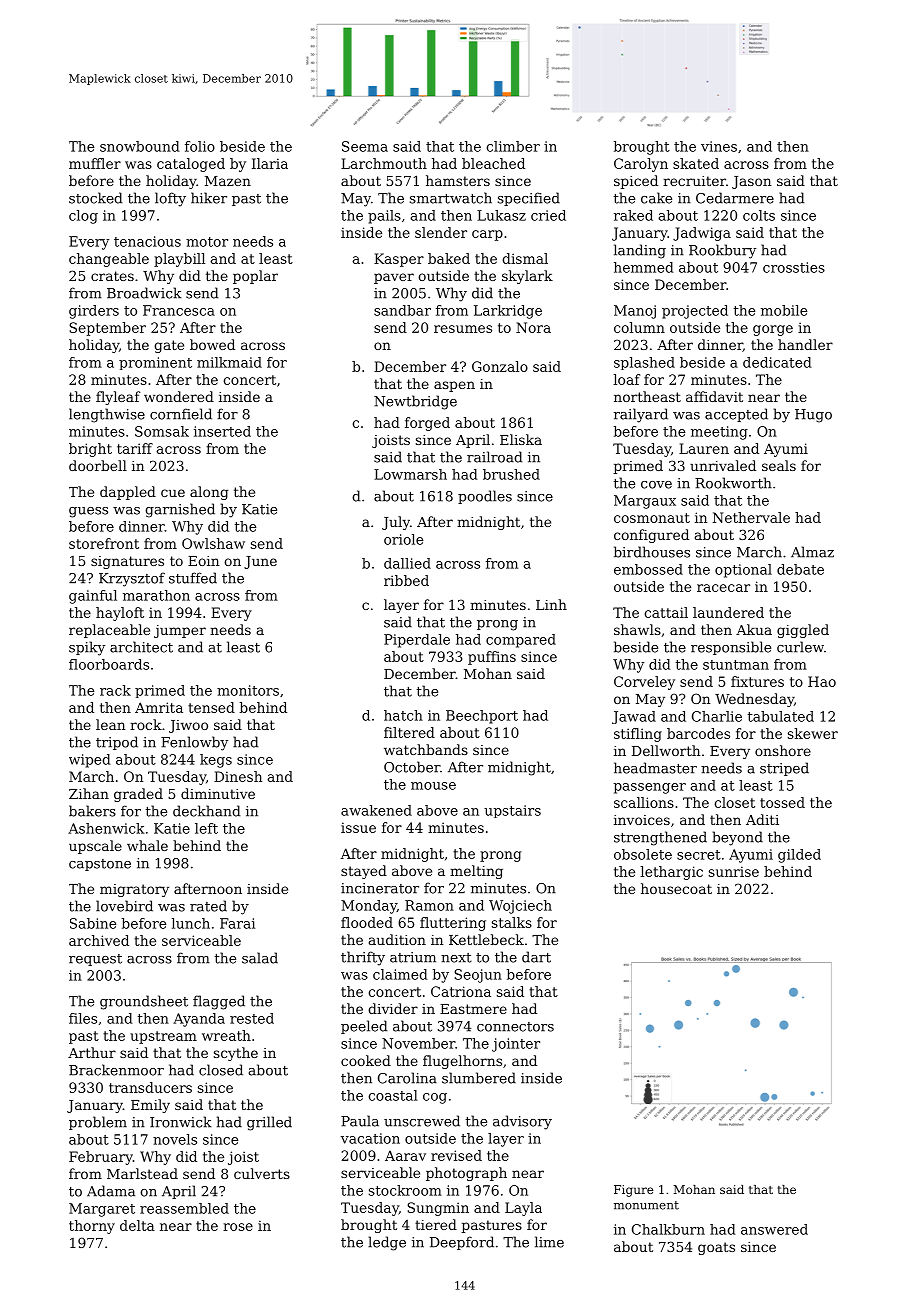  I want to click on reassembled, so click(184, 1208).
